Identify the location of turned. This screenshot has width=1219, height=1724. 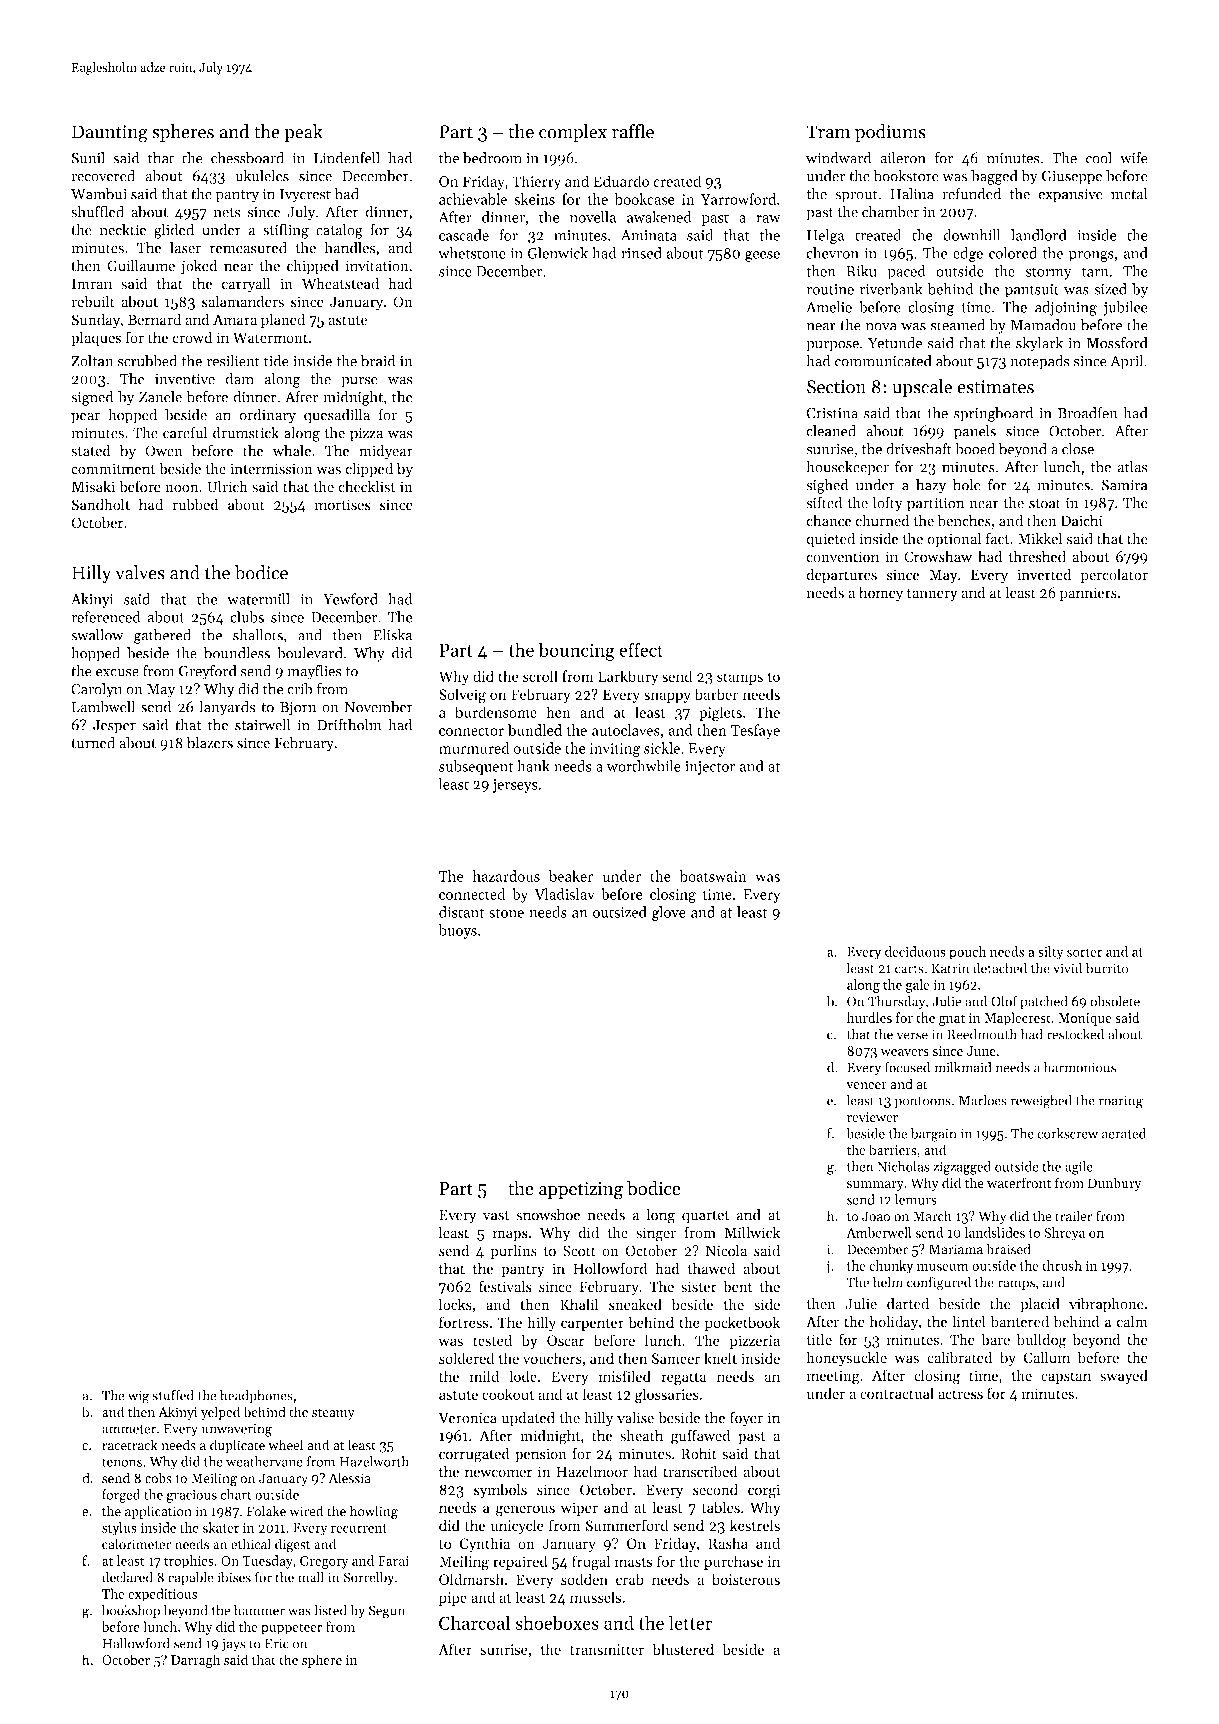
(93, 743).
